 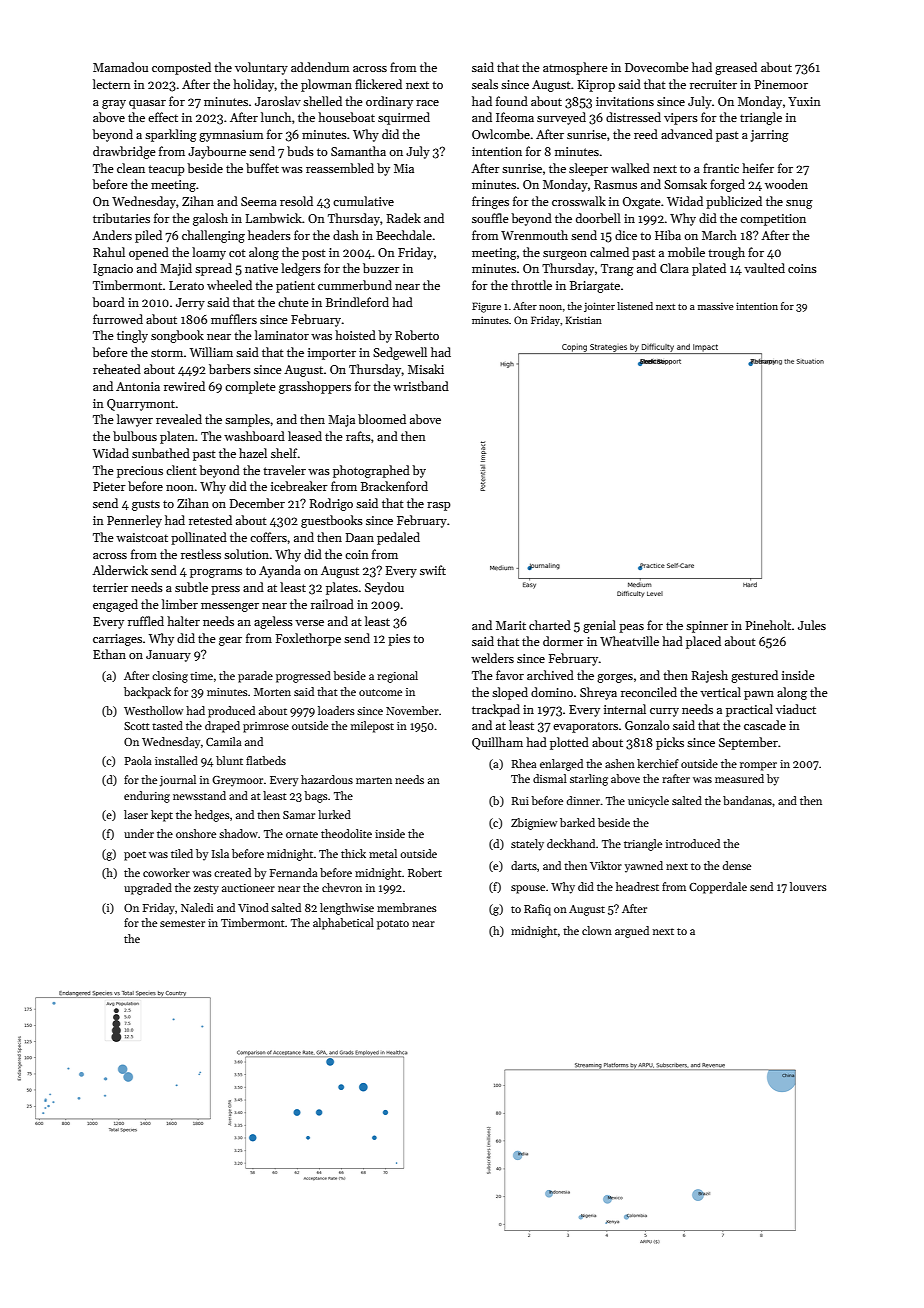 What do you see at coordinates (124, 152) in the image?
I see `drawbridge` at bounding box center [124, 152].
